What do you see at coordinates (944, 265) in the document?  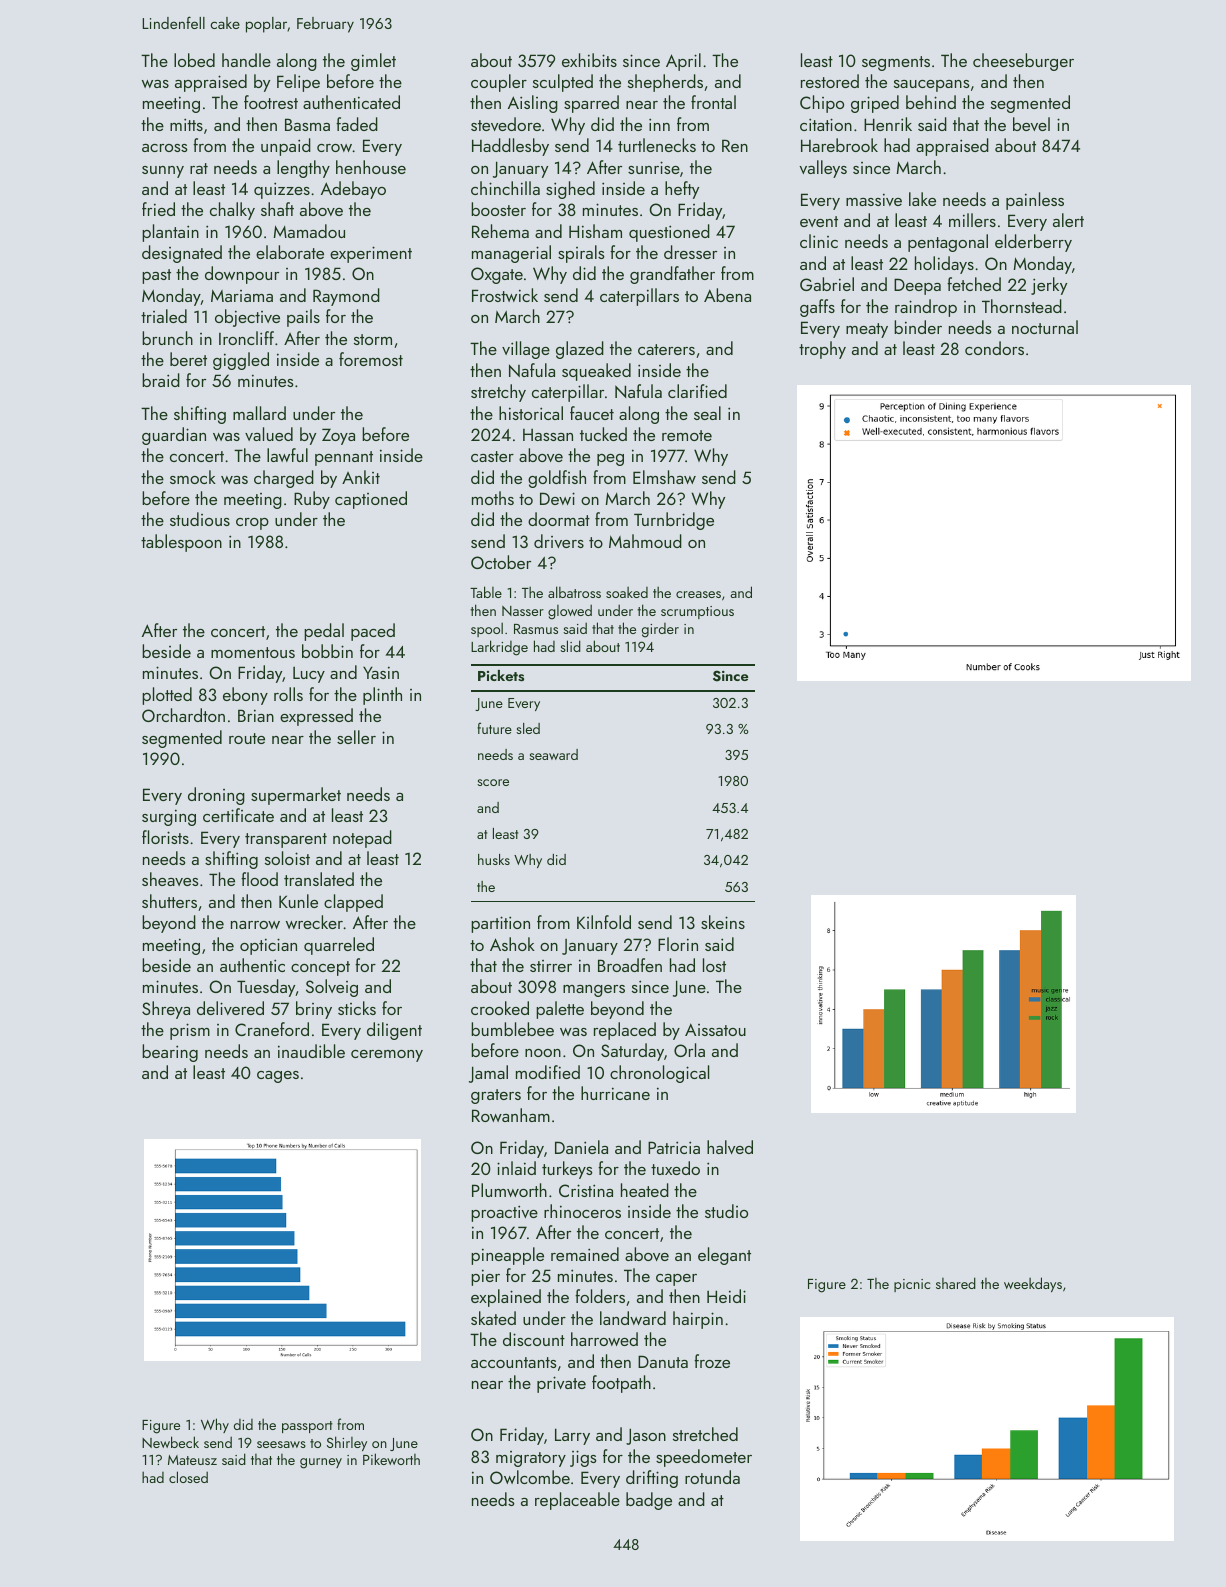 I see `holidays` at bounding box center [944, 265].
